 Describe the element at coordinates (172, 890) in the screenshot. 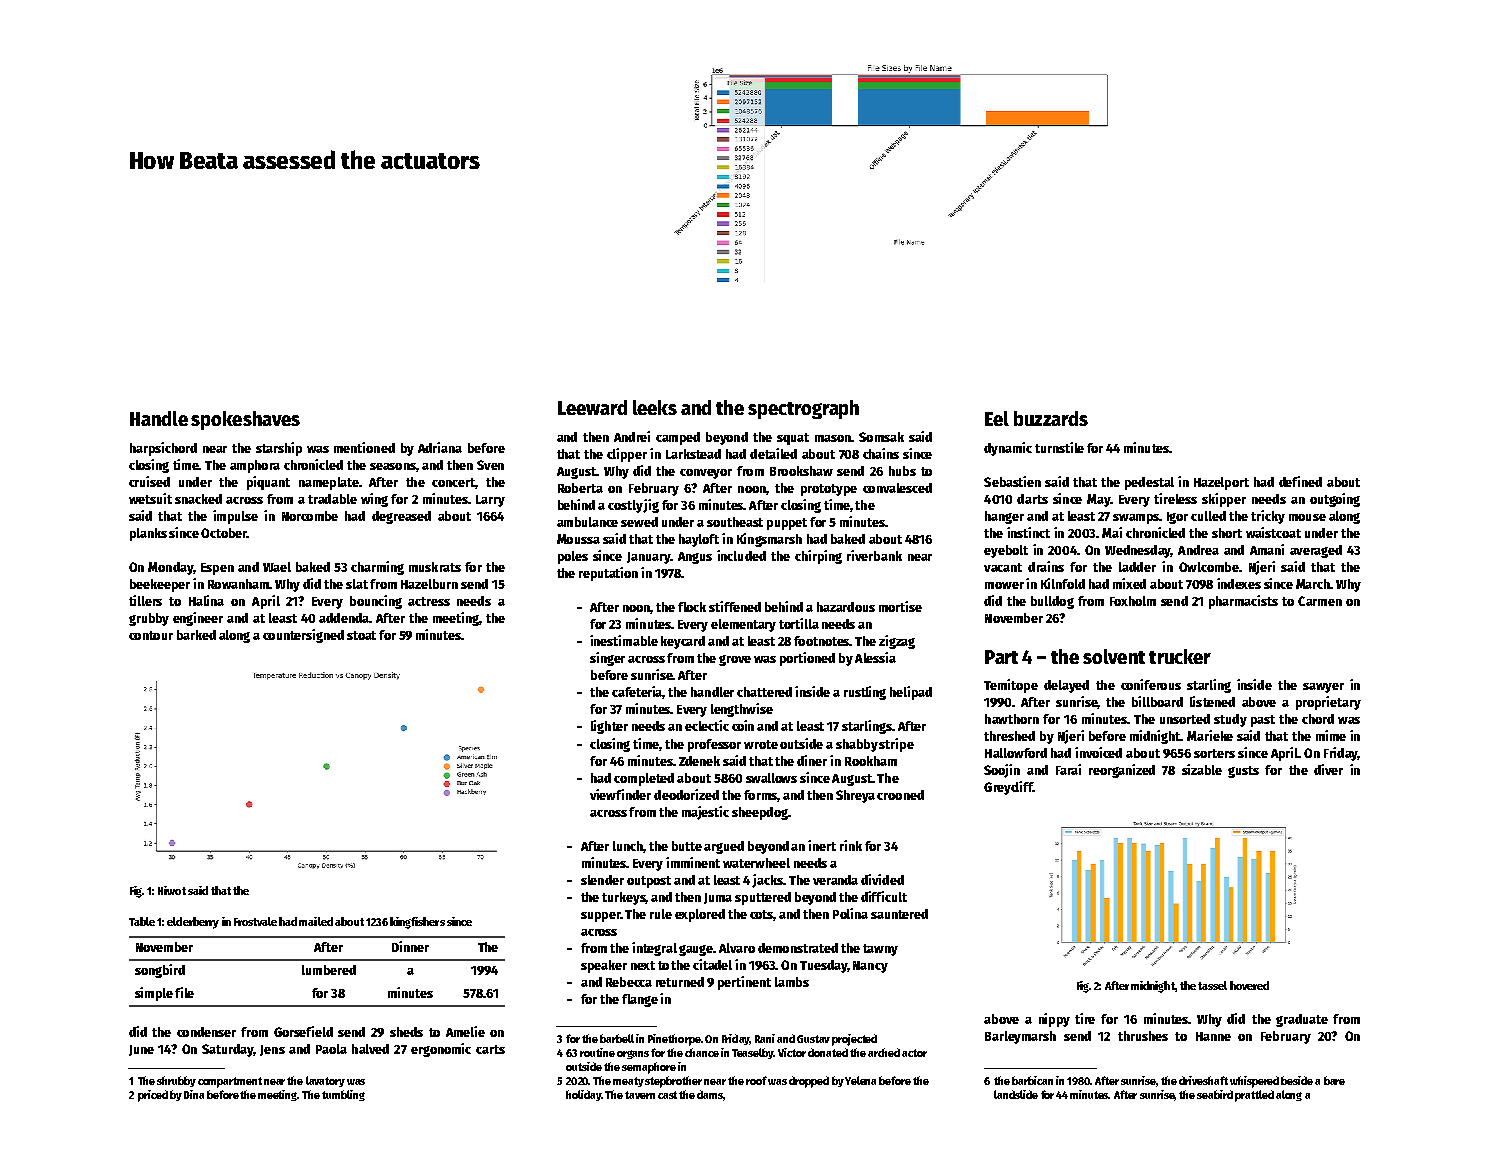

I see `Hiwot` at that location.
